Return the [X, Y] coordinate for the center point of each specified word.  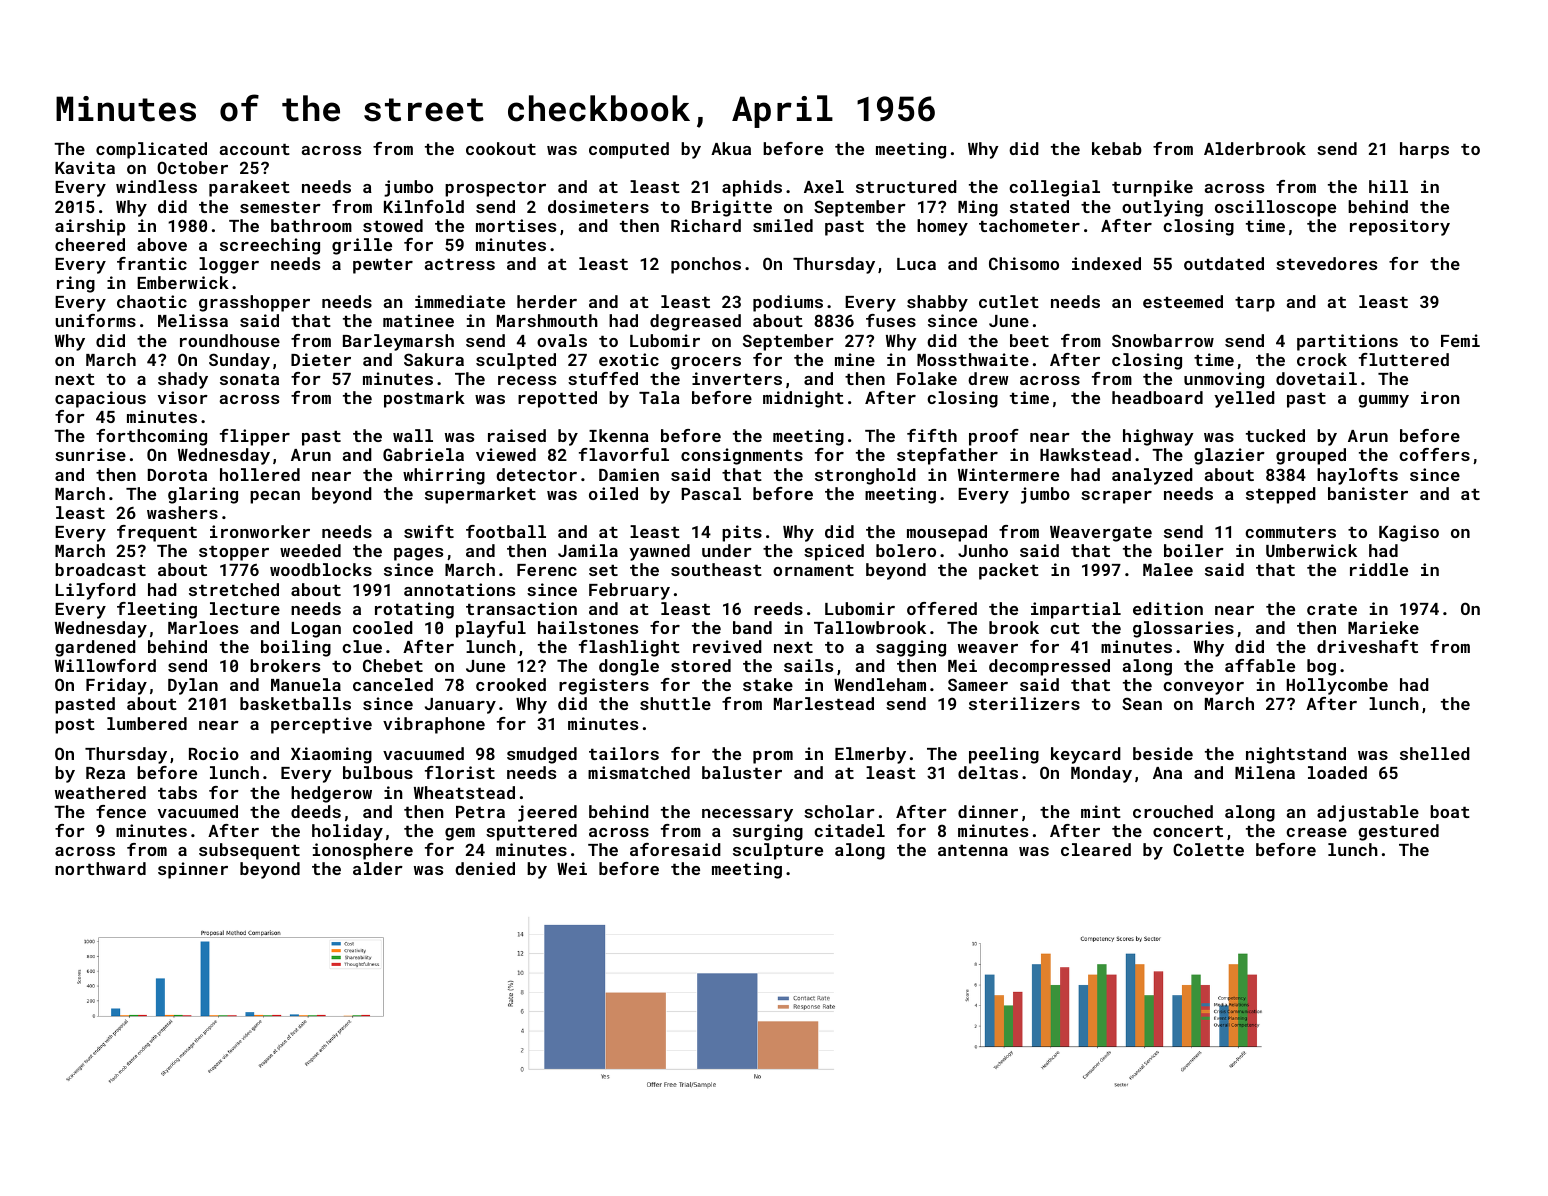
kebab [1117, 148]
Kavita [85, 167]
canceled [393, 684]
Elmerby [870, 755]
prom [773, 757]
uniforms [96, 320]
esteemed [1183, 301]
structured [906, 186]
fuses [891, 320]
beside [1163, 753]
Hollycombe [1337, 686]
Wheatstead [464, 792]
